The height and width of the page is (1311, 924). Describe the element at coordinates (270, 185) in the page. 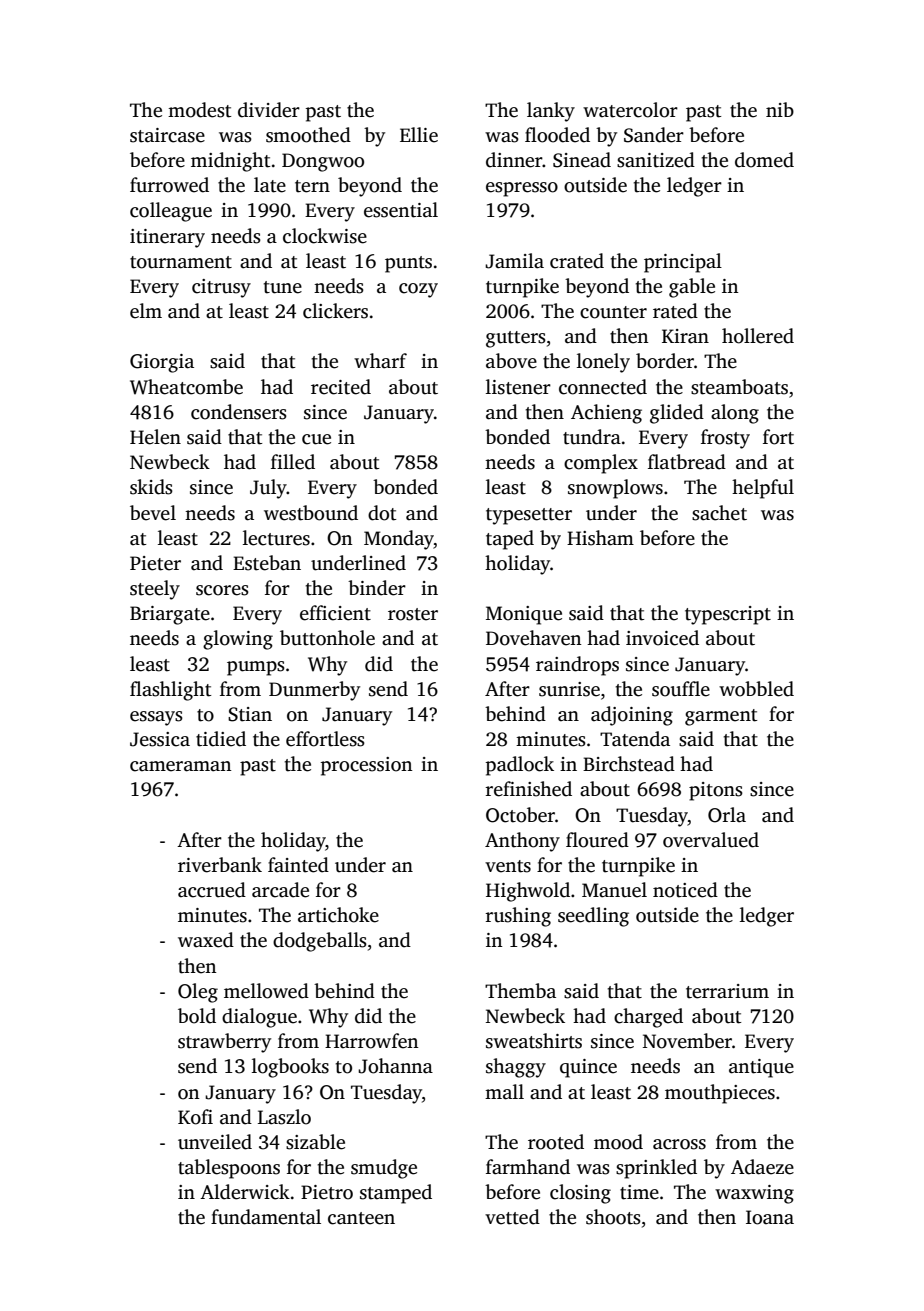

I see `late` at that location.
